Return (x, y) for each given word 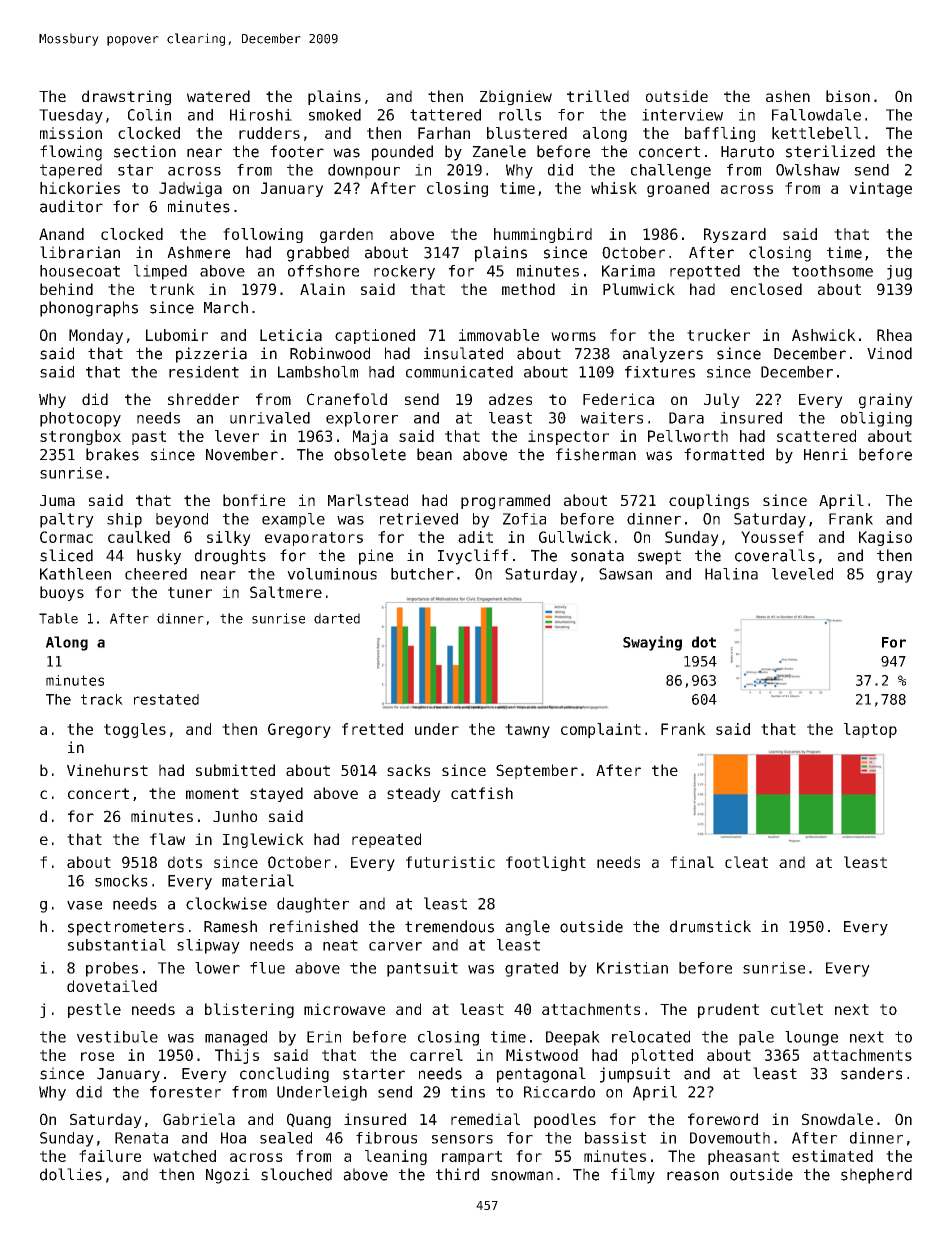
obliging (876, 419)
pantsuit (422, 969)
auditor (71, 206)
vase (84, 905)
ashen (788, 96)
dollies (71, 1174)
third (457, 1174)
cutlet (797, 1009)
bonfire (254, 500)
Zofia (524, 519)
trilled (598, 96)
